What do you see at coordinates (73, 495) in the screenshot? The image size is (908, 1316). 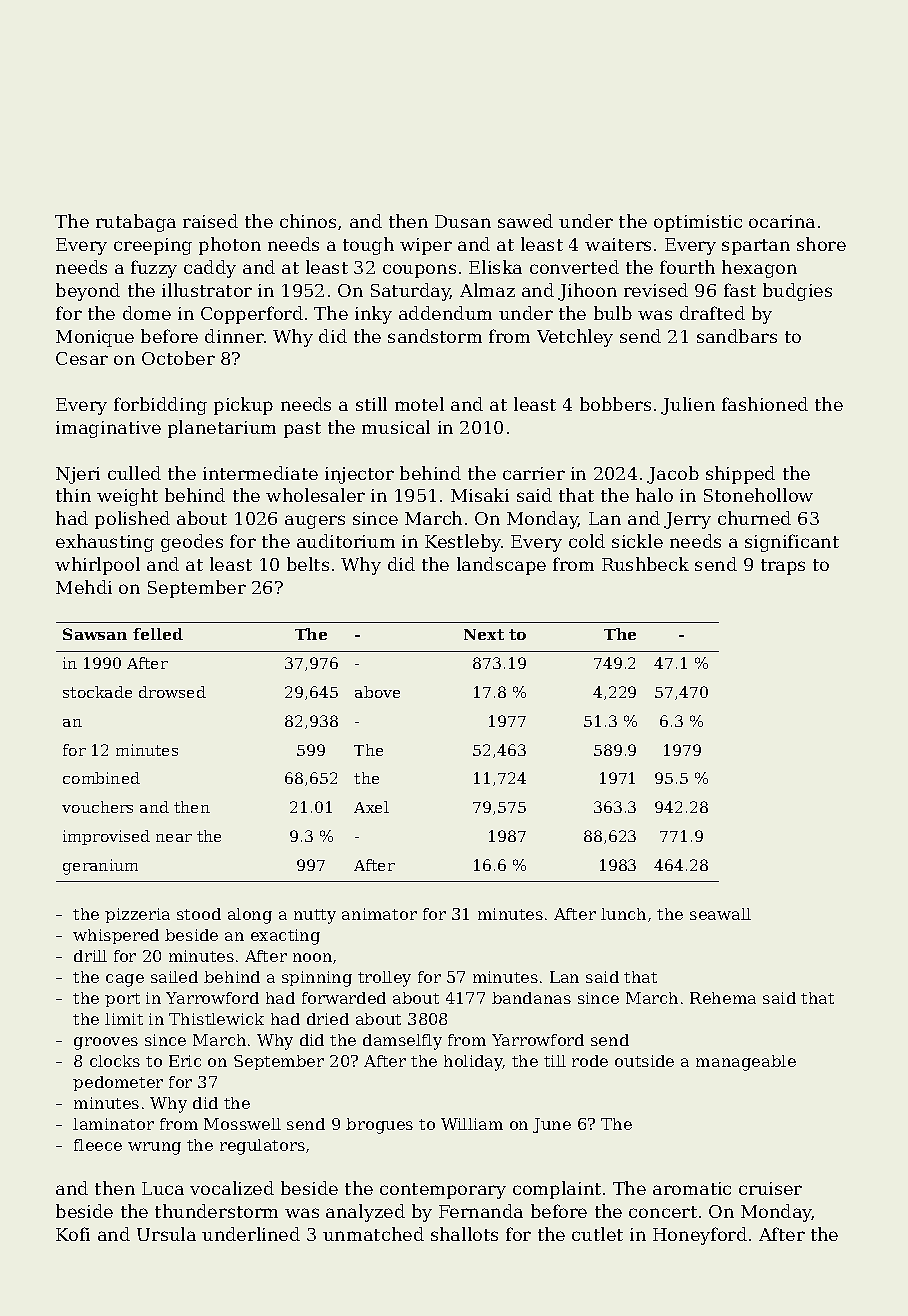 I see `thin` at bounding box center [73, 495].
